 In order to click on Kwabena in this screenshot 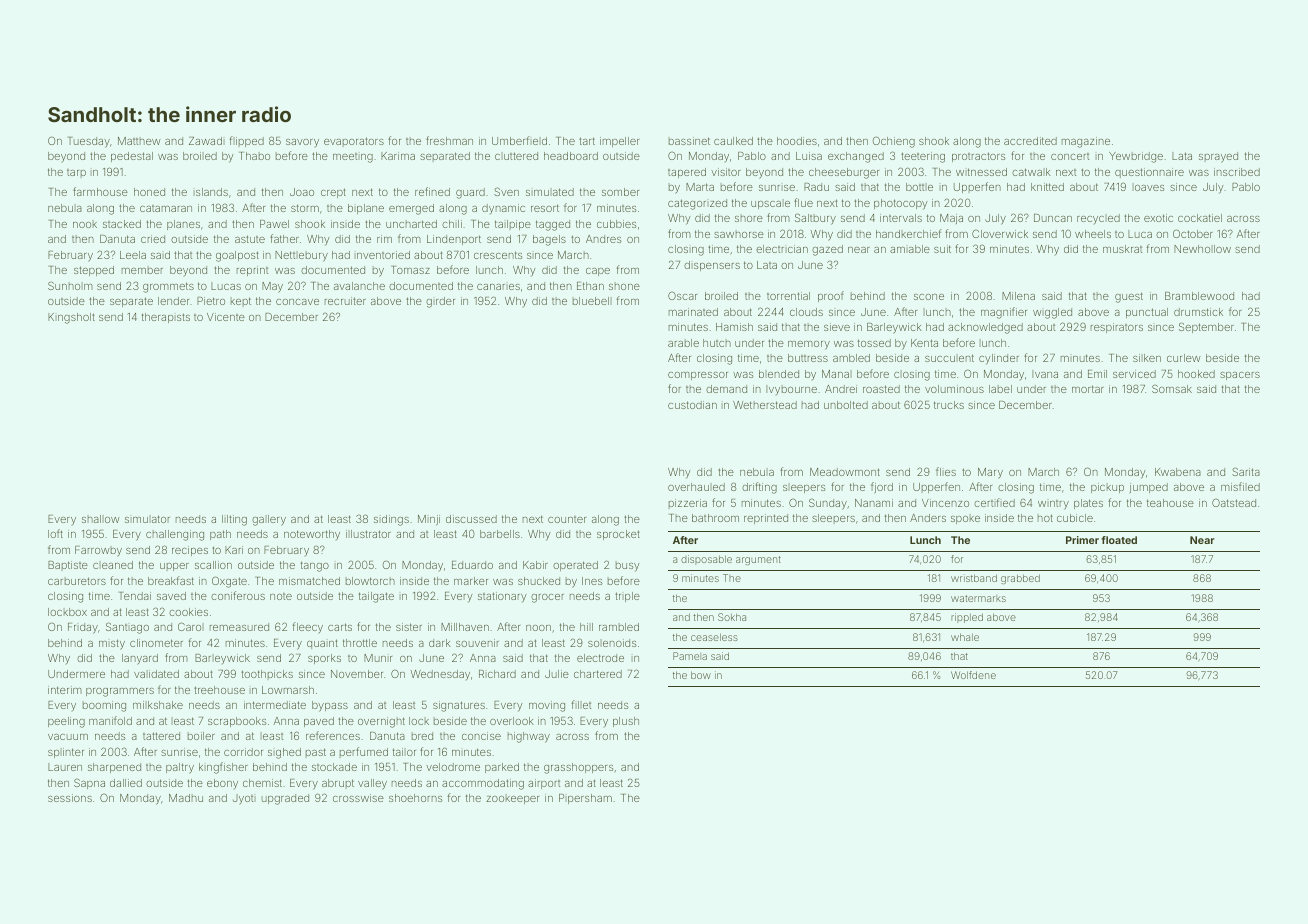, I will do `click(1178, 472)`.
